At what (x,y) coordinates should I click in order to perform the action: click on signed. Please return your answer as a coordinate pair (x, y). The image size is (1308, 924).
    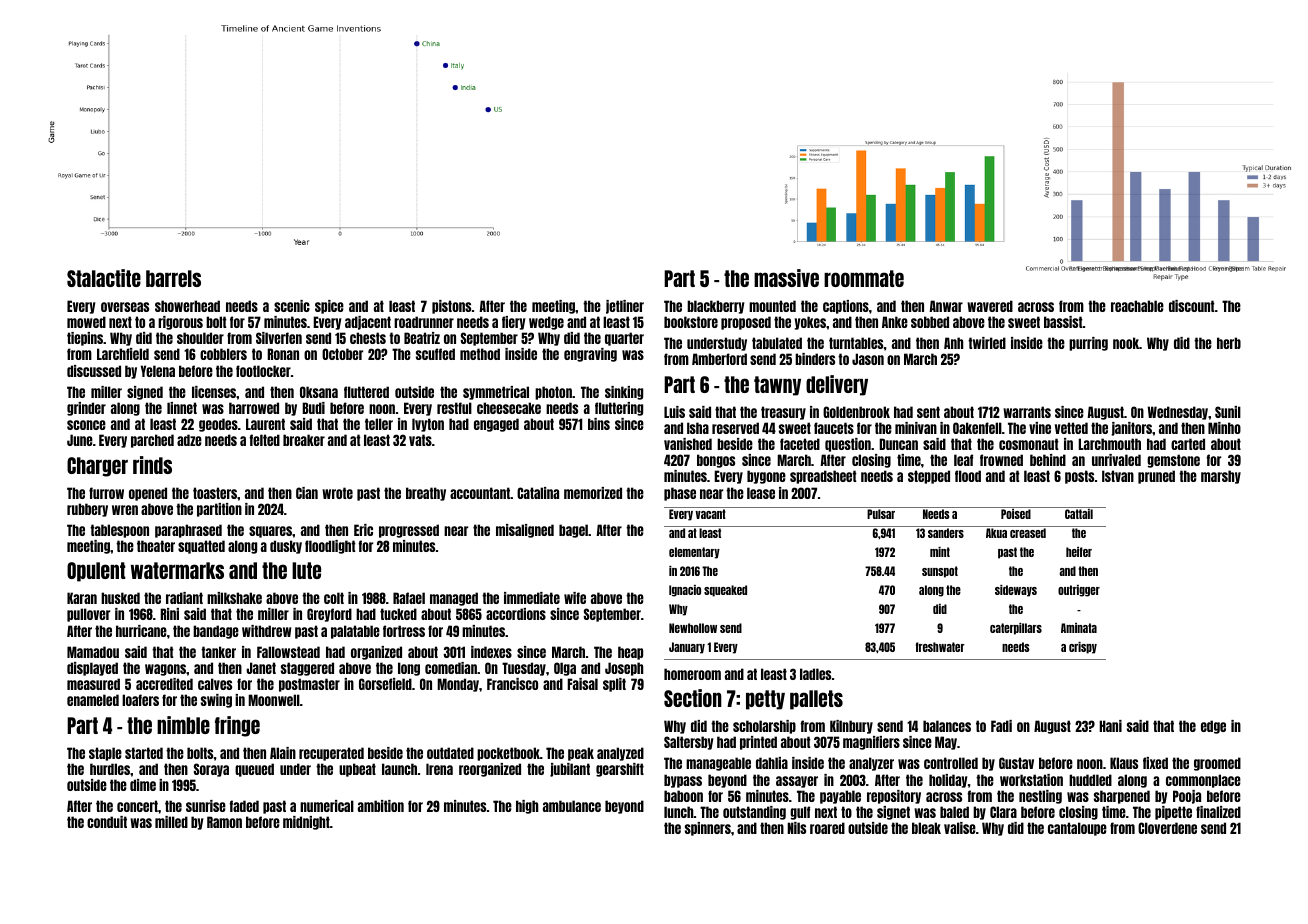
    Looking at the image, I should click on (145, 393).
